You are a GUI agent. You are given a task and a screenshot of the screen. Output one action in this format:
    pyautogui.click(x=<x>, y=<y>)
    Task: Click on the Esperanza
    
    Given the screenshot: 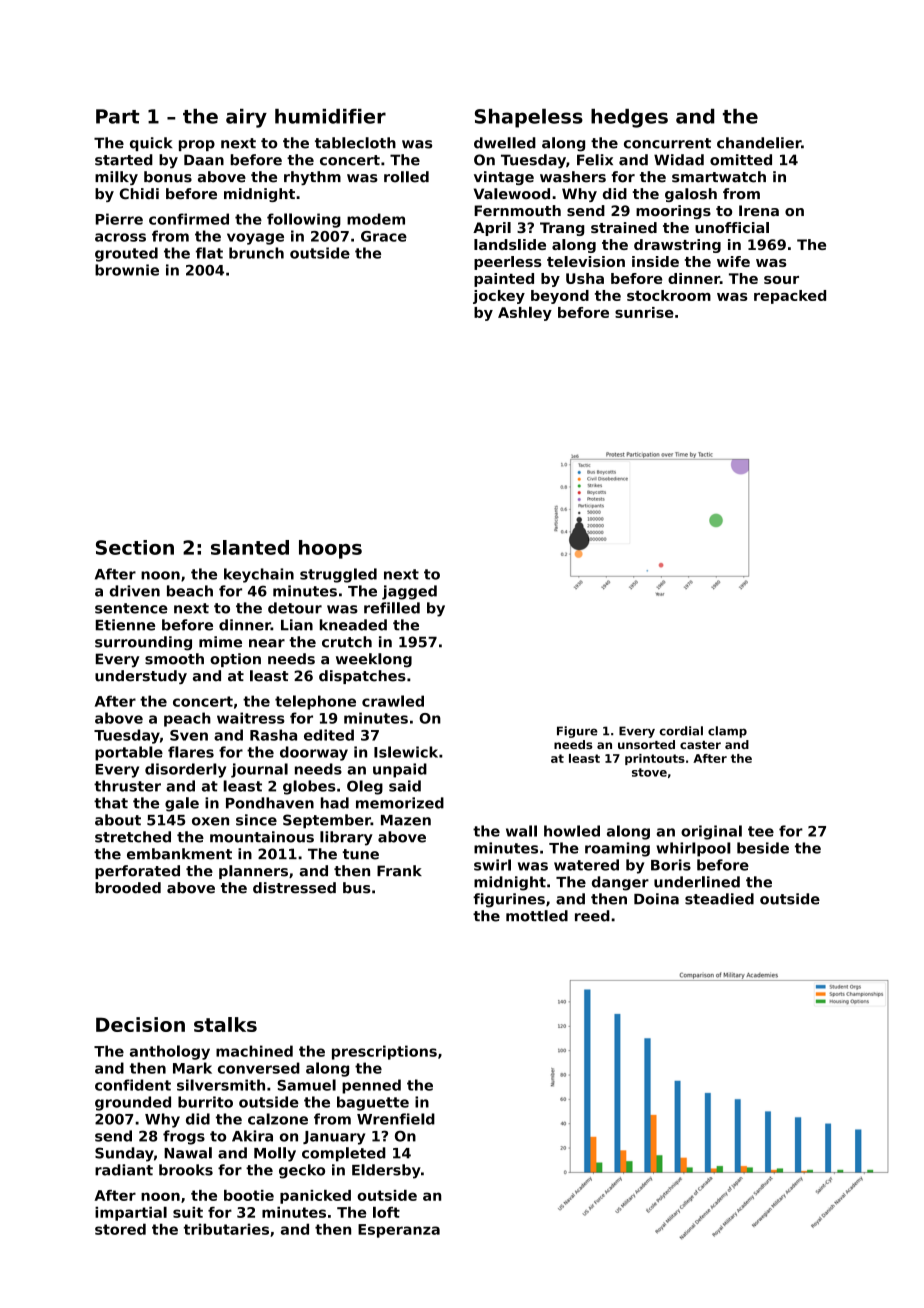 What is the action you would take?
    pyautogui.click(x=399, y=1231)
